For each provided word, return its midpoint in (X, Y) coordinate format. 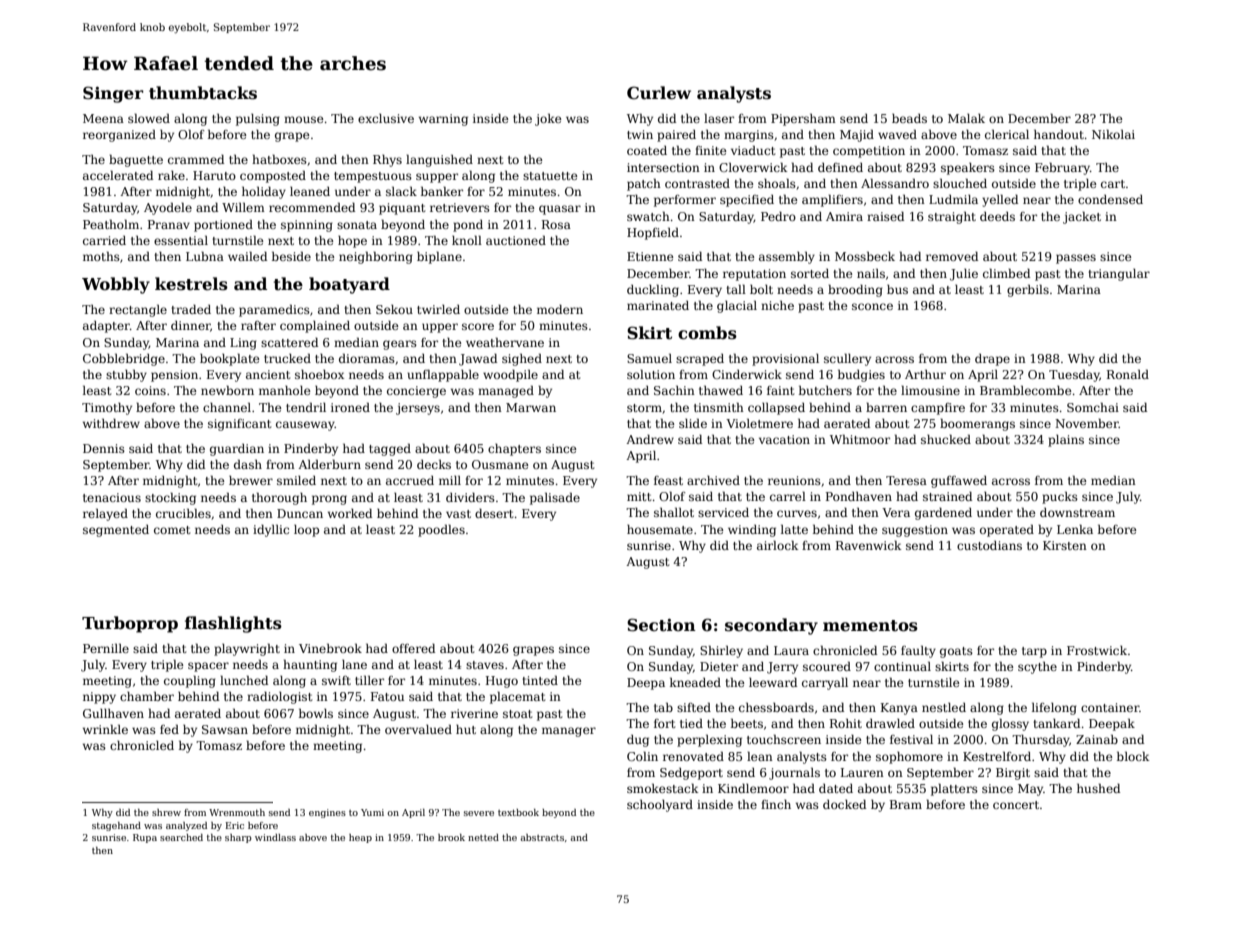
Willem (243, 207)
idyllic (271, 530)
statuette (550, 176)
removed (952, 256)
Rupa (145, 838)
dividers (470, 497)
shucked (946, 439)
